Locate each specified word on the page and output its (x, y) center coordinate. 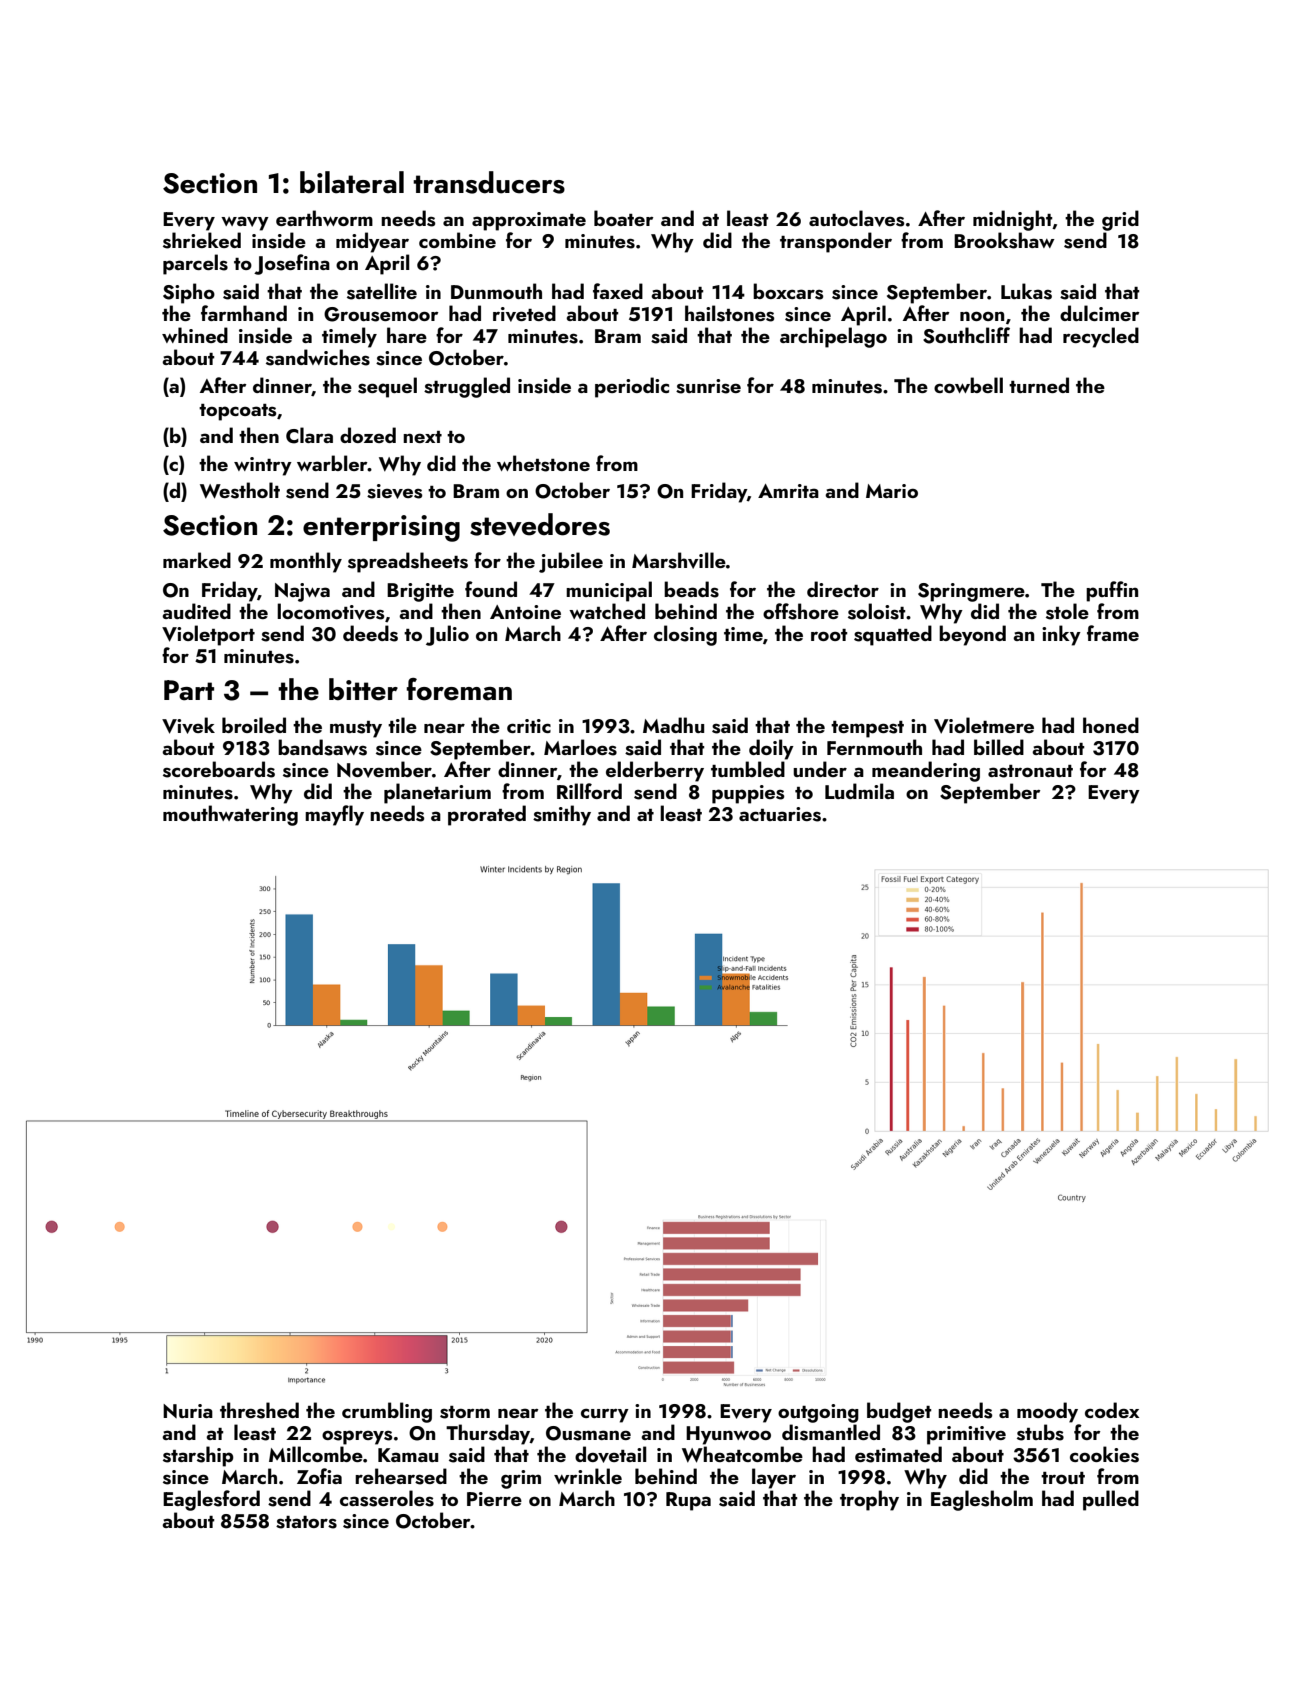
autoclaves (856, 218)
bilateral (352, 182)
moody (1047, 1412)
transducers (489, 182)
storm (465, 1412)
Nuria (188, 1411)
